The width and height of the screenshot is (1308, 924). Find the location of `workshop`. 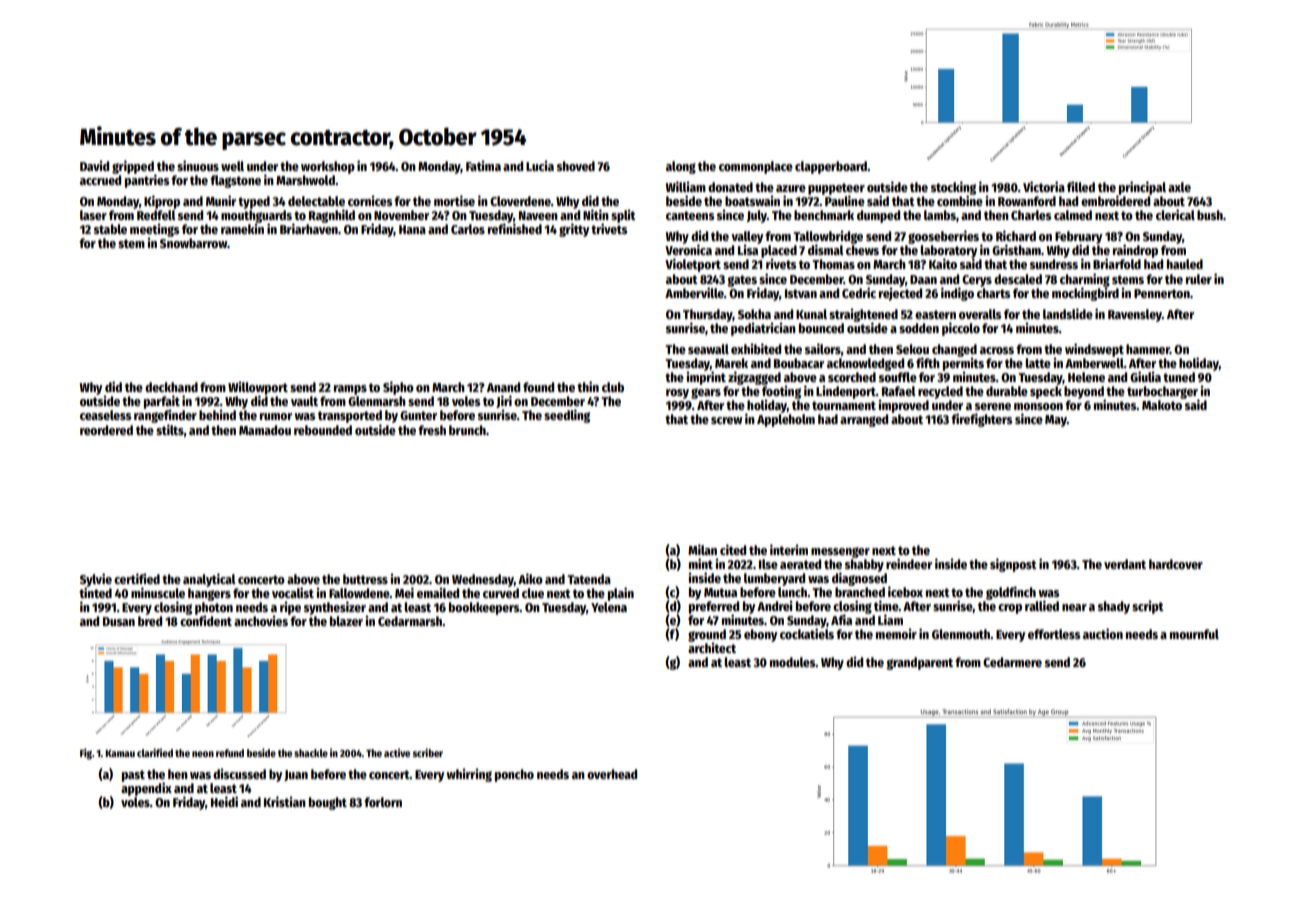

workshop is located at coordinates (328, 167).
